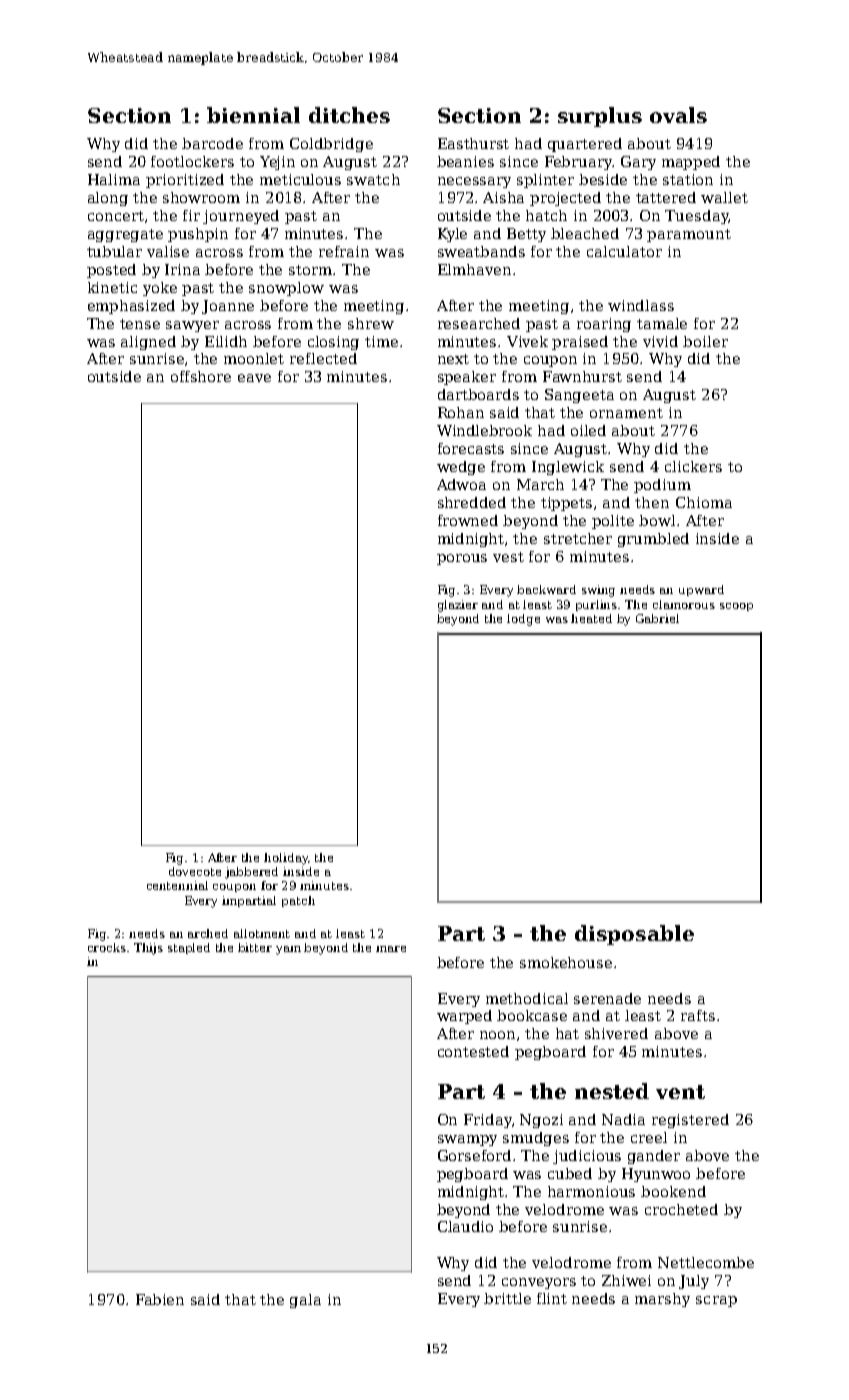 The width and height of the screenshot is (849, 1400). What do you see at coordinates (458, 606) in the screenshot?
I see `glazier` at bounding box center [458, 606].
